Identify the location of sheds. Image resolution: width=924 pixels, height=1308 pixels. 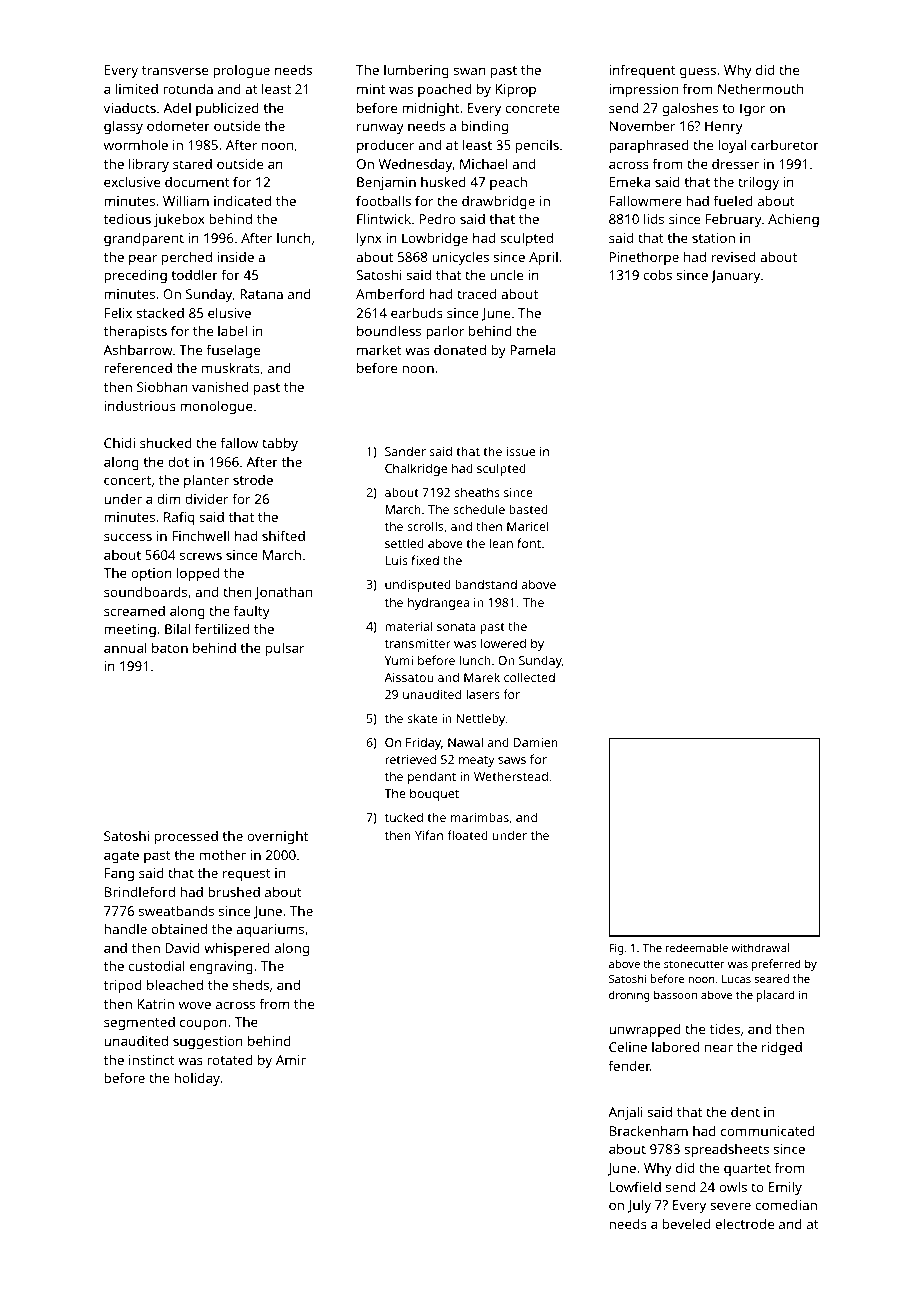
(251, 984).
